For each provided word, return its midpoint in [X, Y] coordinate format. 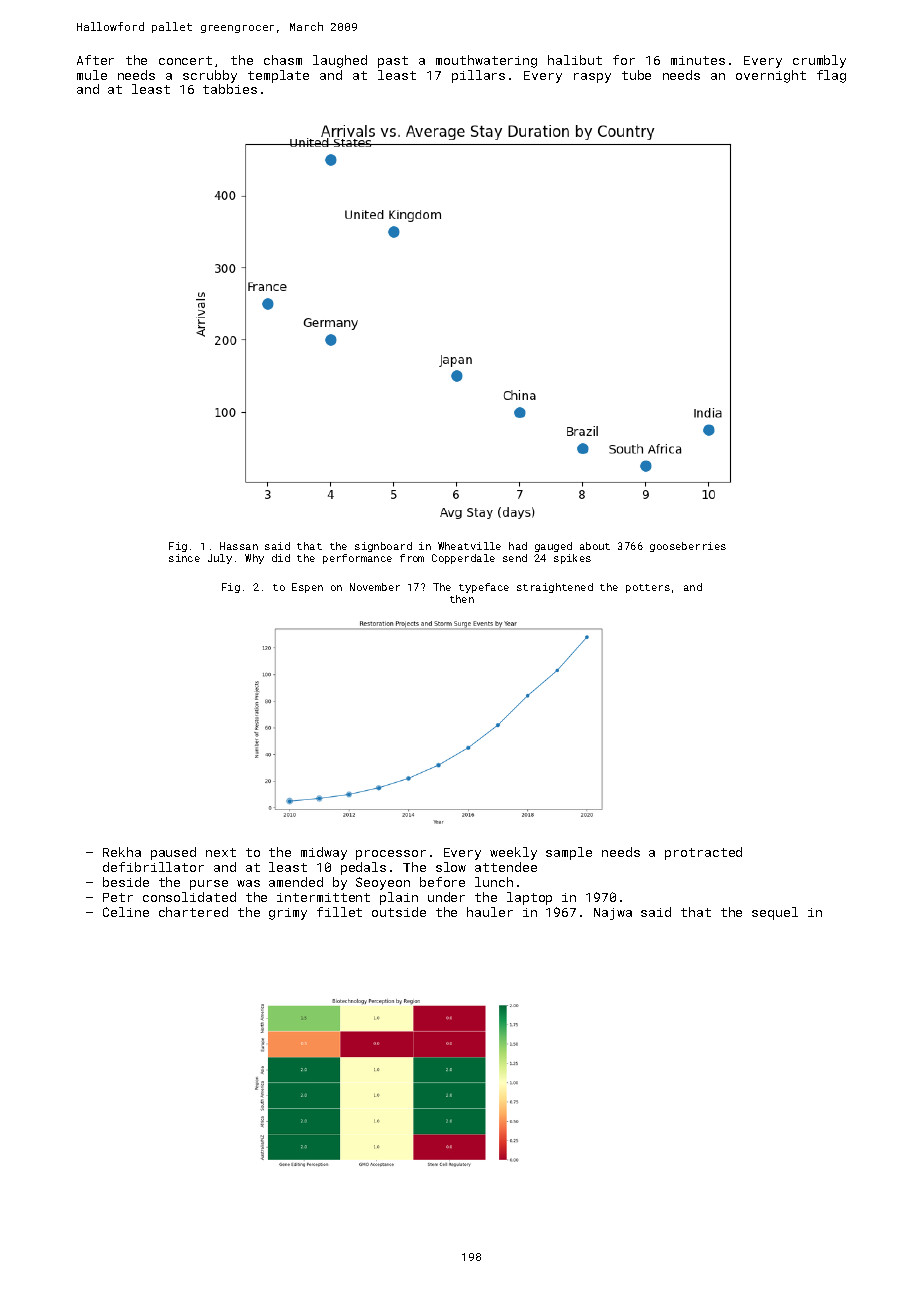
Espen [307, 588]
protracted [703, 853]
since [184, 558]
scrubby [210, 76]
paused [173, 853]
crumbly [819, 61]
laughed [340, 61]
